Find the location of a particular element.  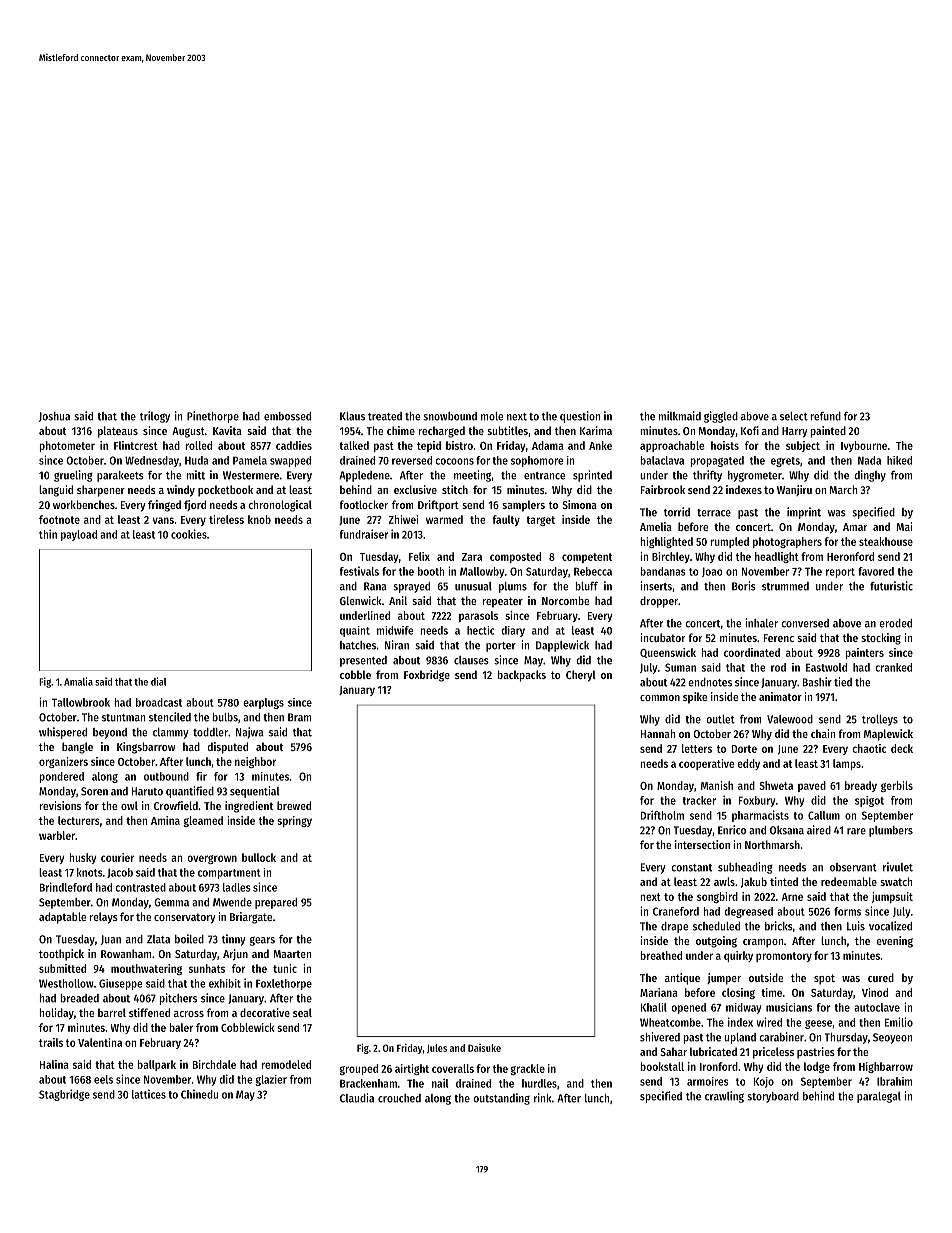

warbler is located at coordinates (57, 835).
